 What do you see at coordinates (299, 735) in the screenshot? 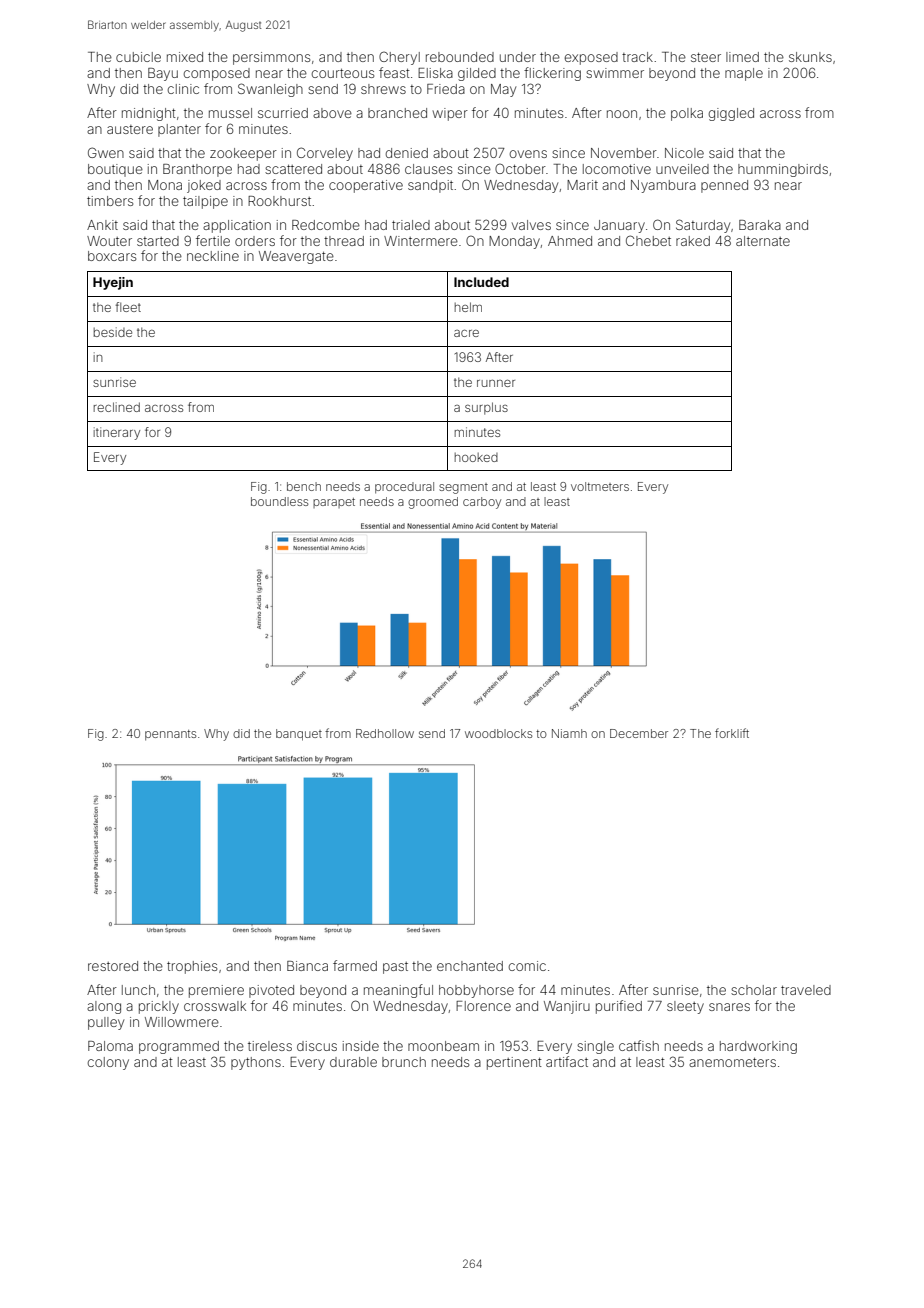
I see `banquet` at bounding box center [299, 735].
